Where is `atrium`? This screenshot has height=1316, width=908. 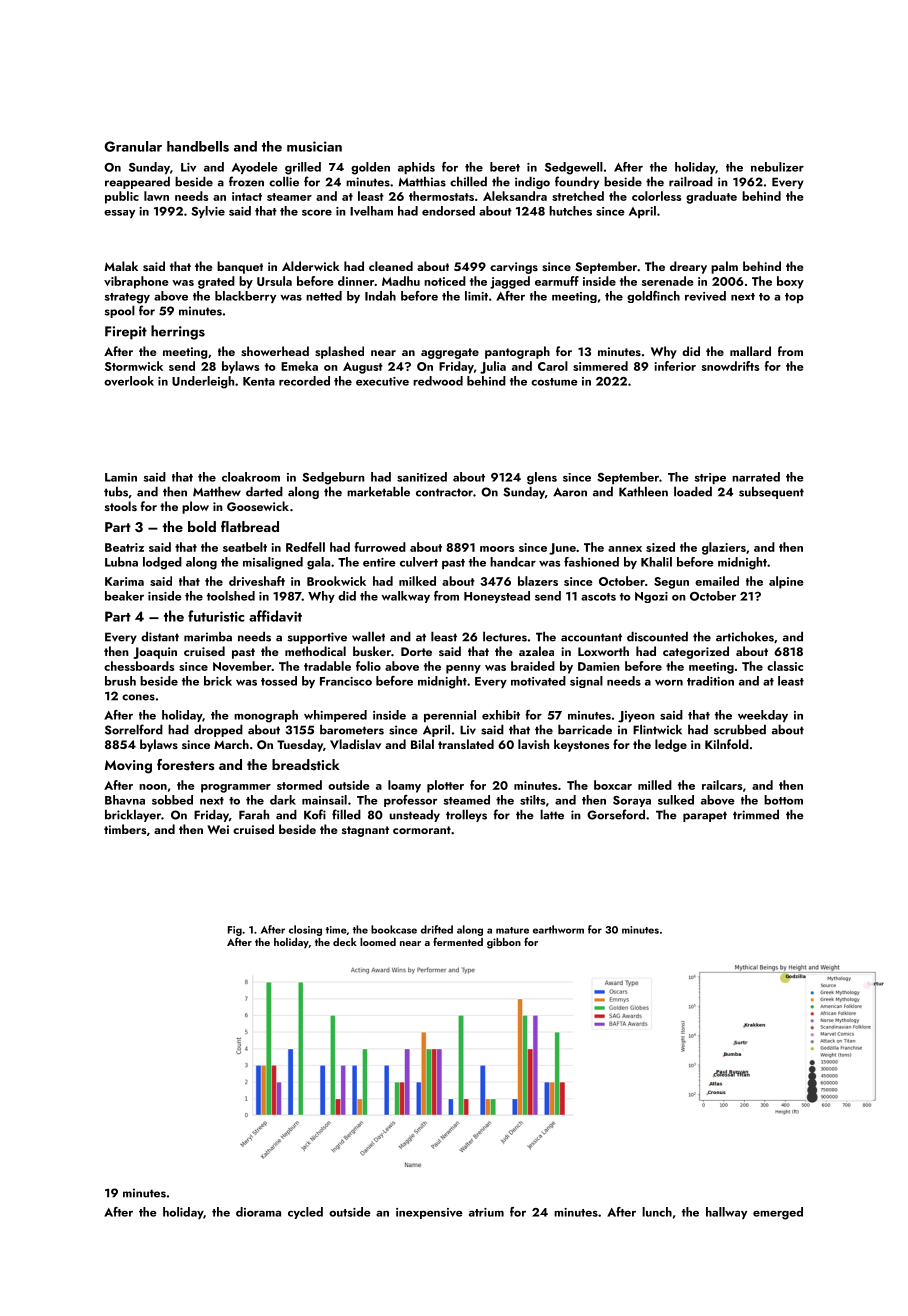
atrium is located at coordinates (486, 1212).
